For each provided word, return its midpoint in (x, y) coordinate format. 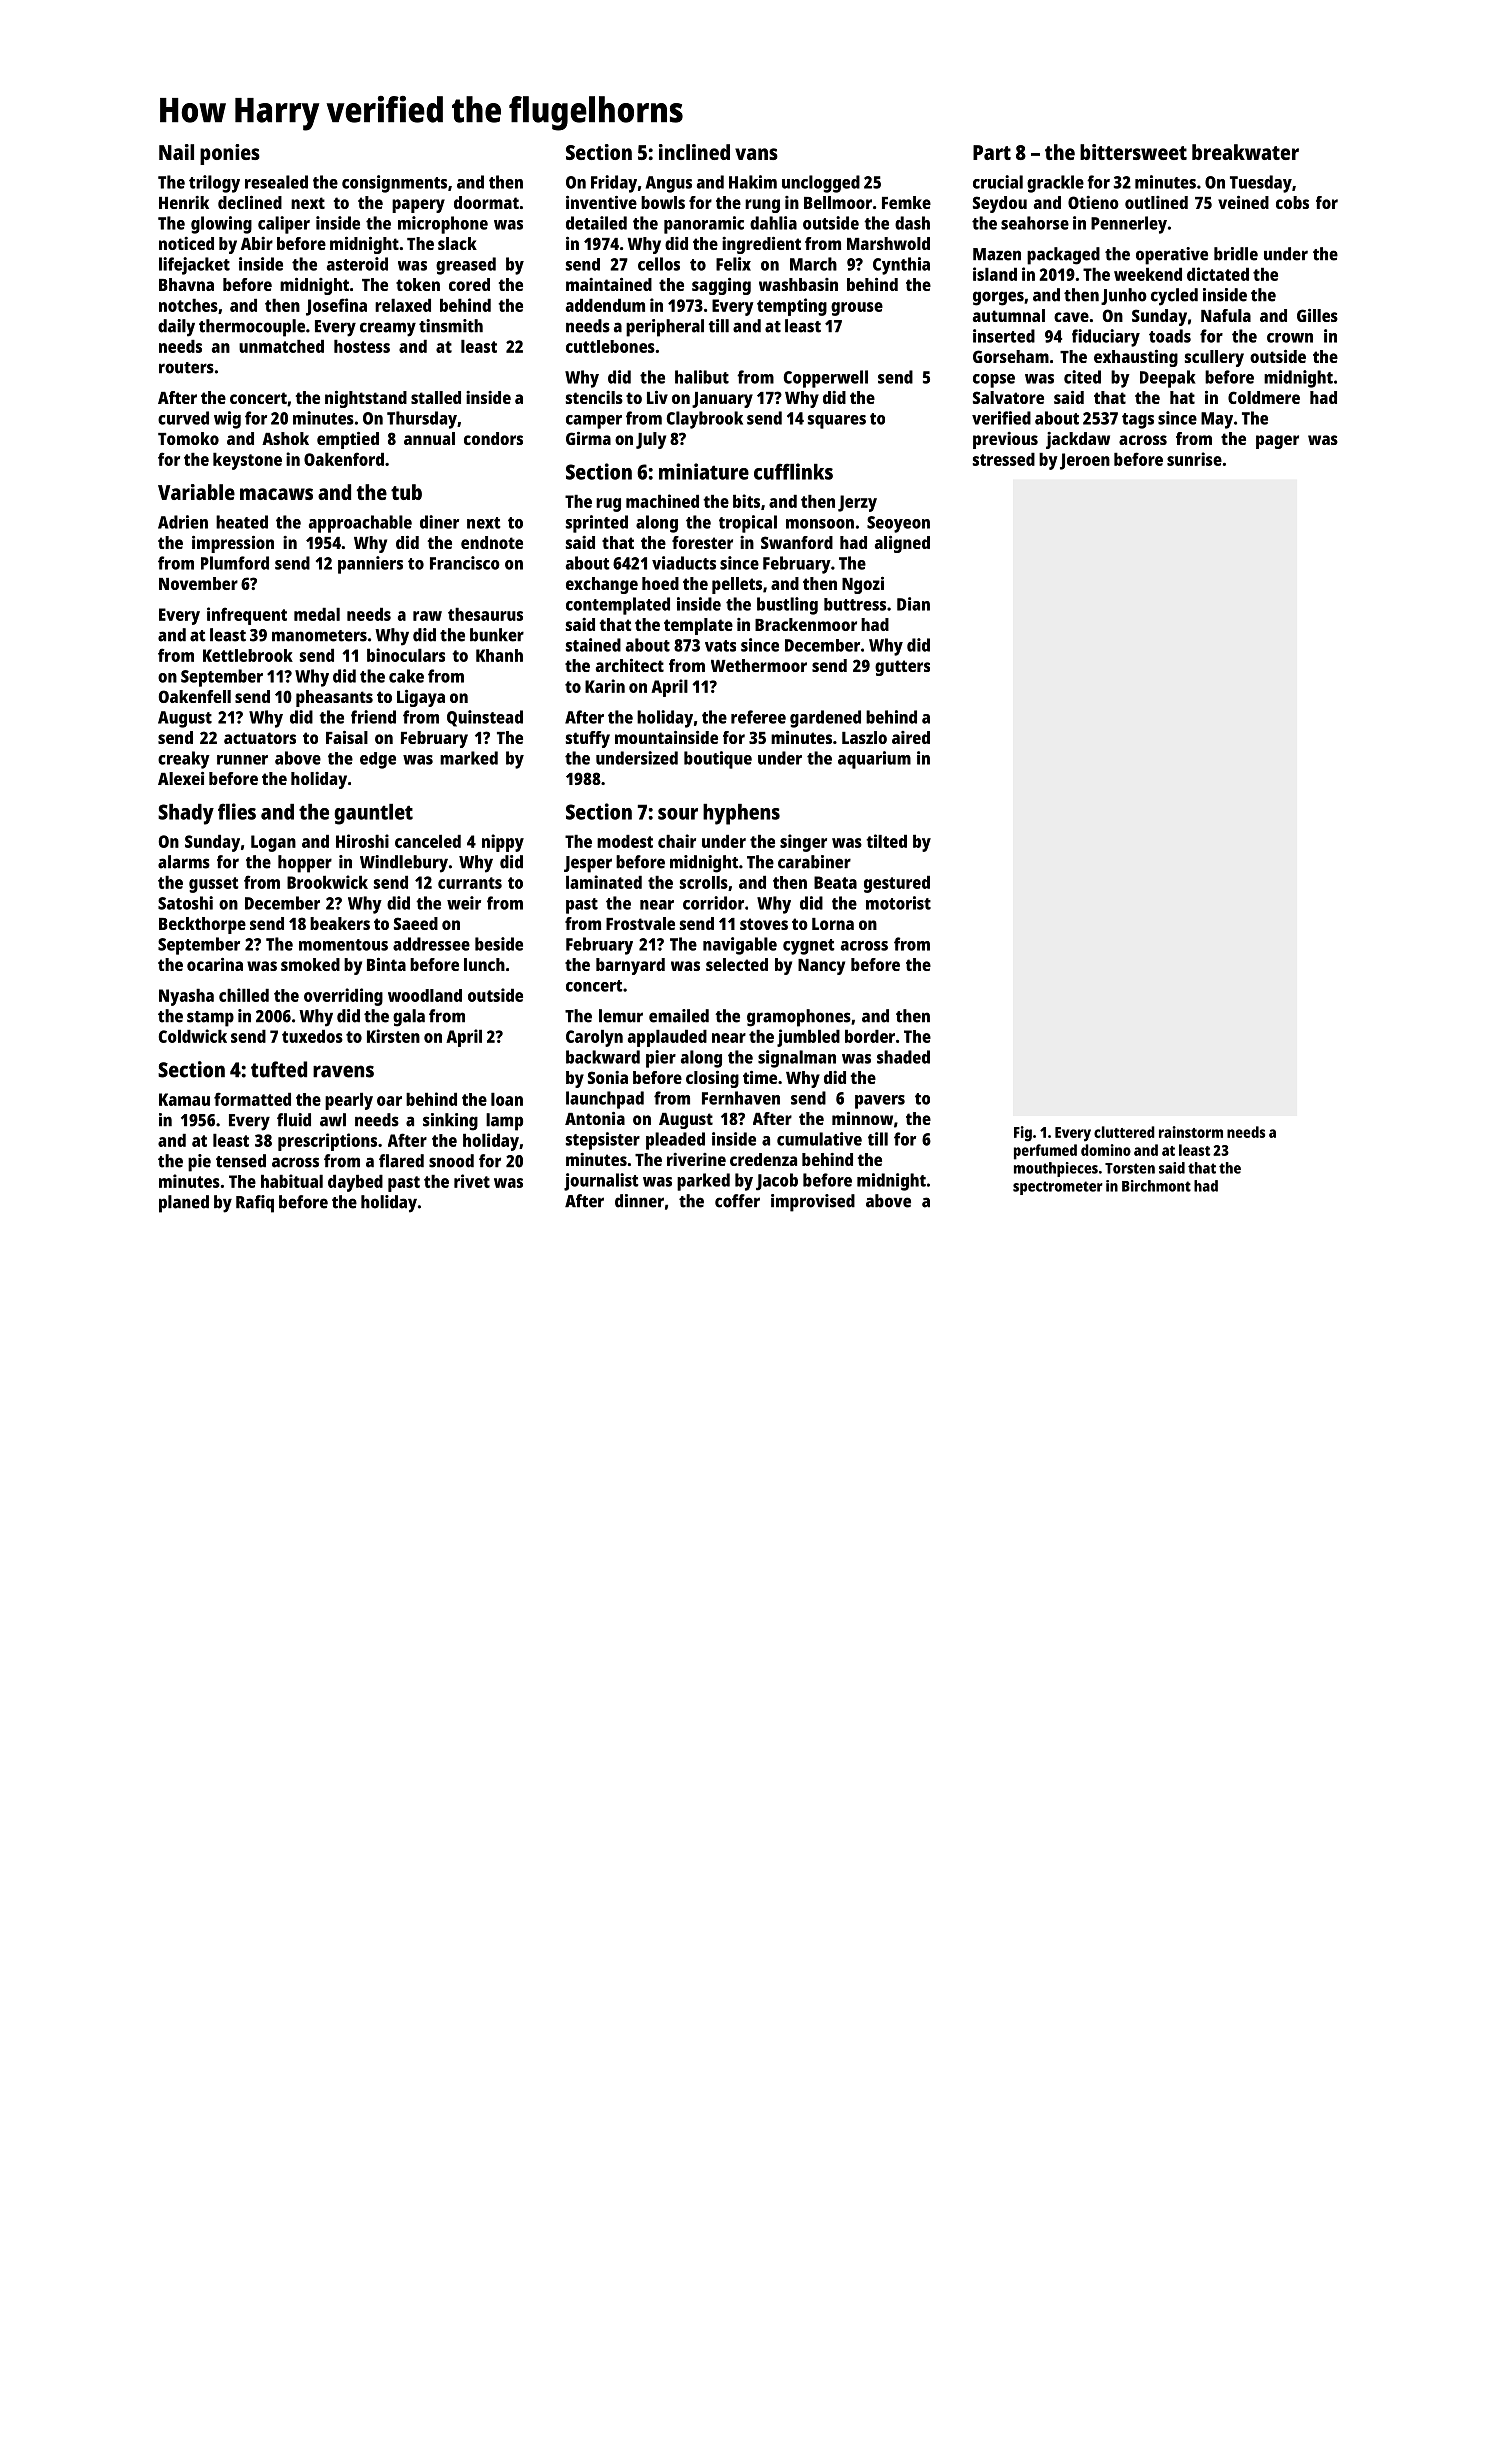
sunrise (1194, 459)
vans (756, 154)
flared (401, 1161)
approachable (360, 524)
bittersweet (1133, 152)
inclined (694, 152)
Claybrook (704, 420)
